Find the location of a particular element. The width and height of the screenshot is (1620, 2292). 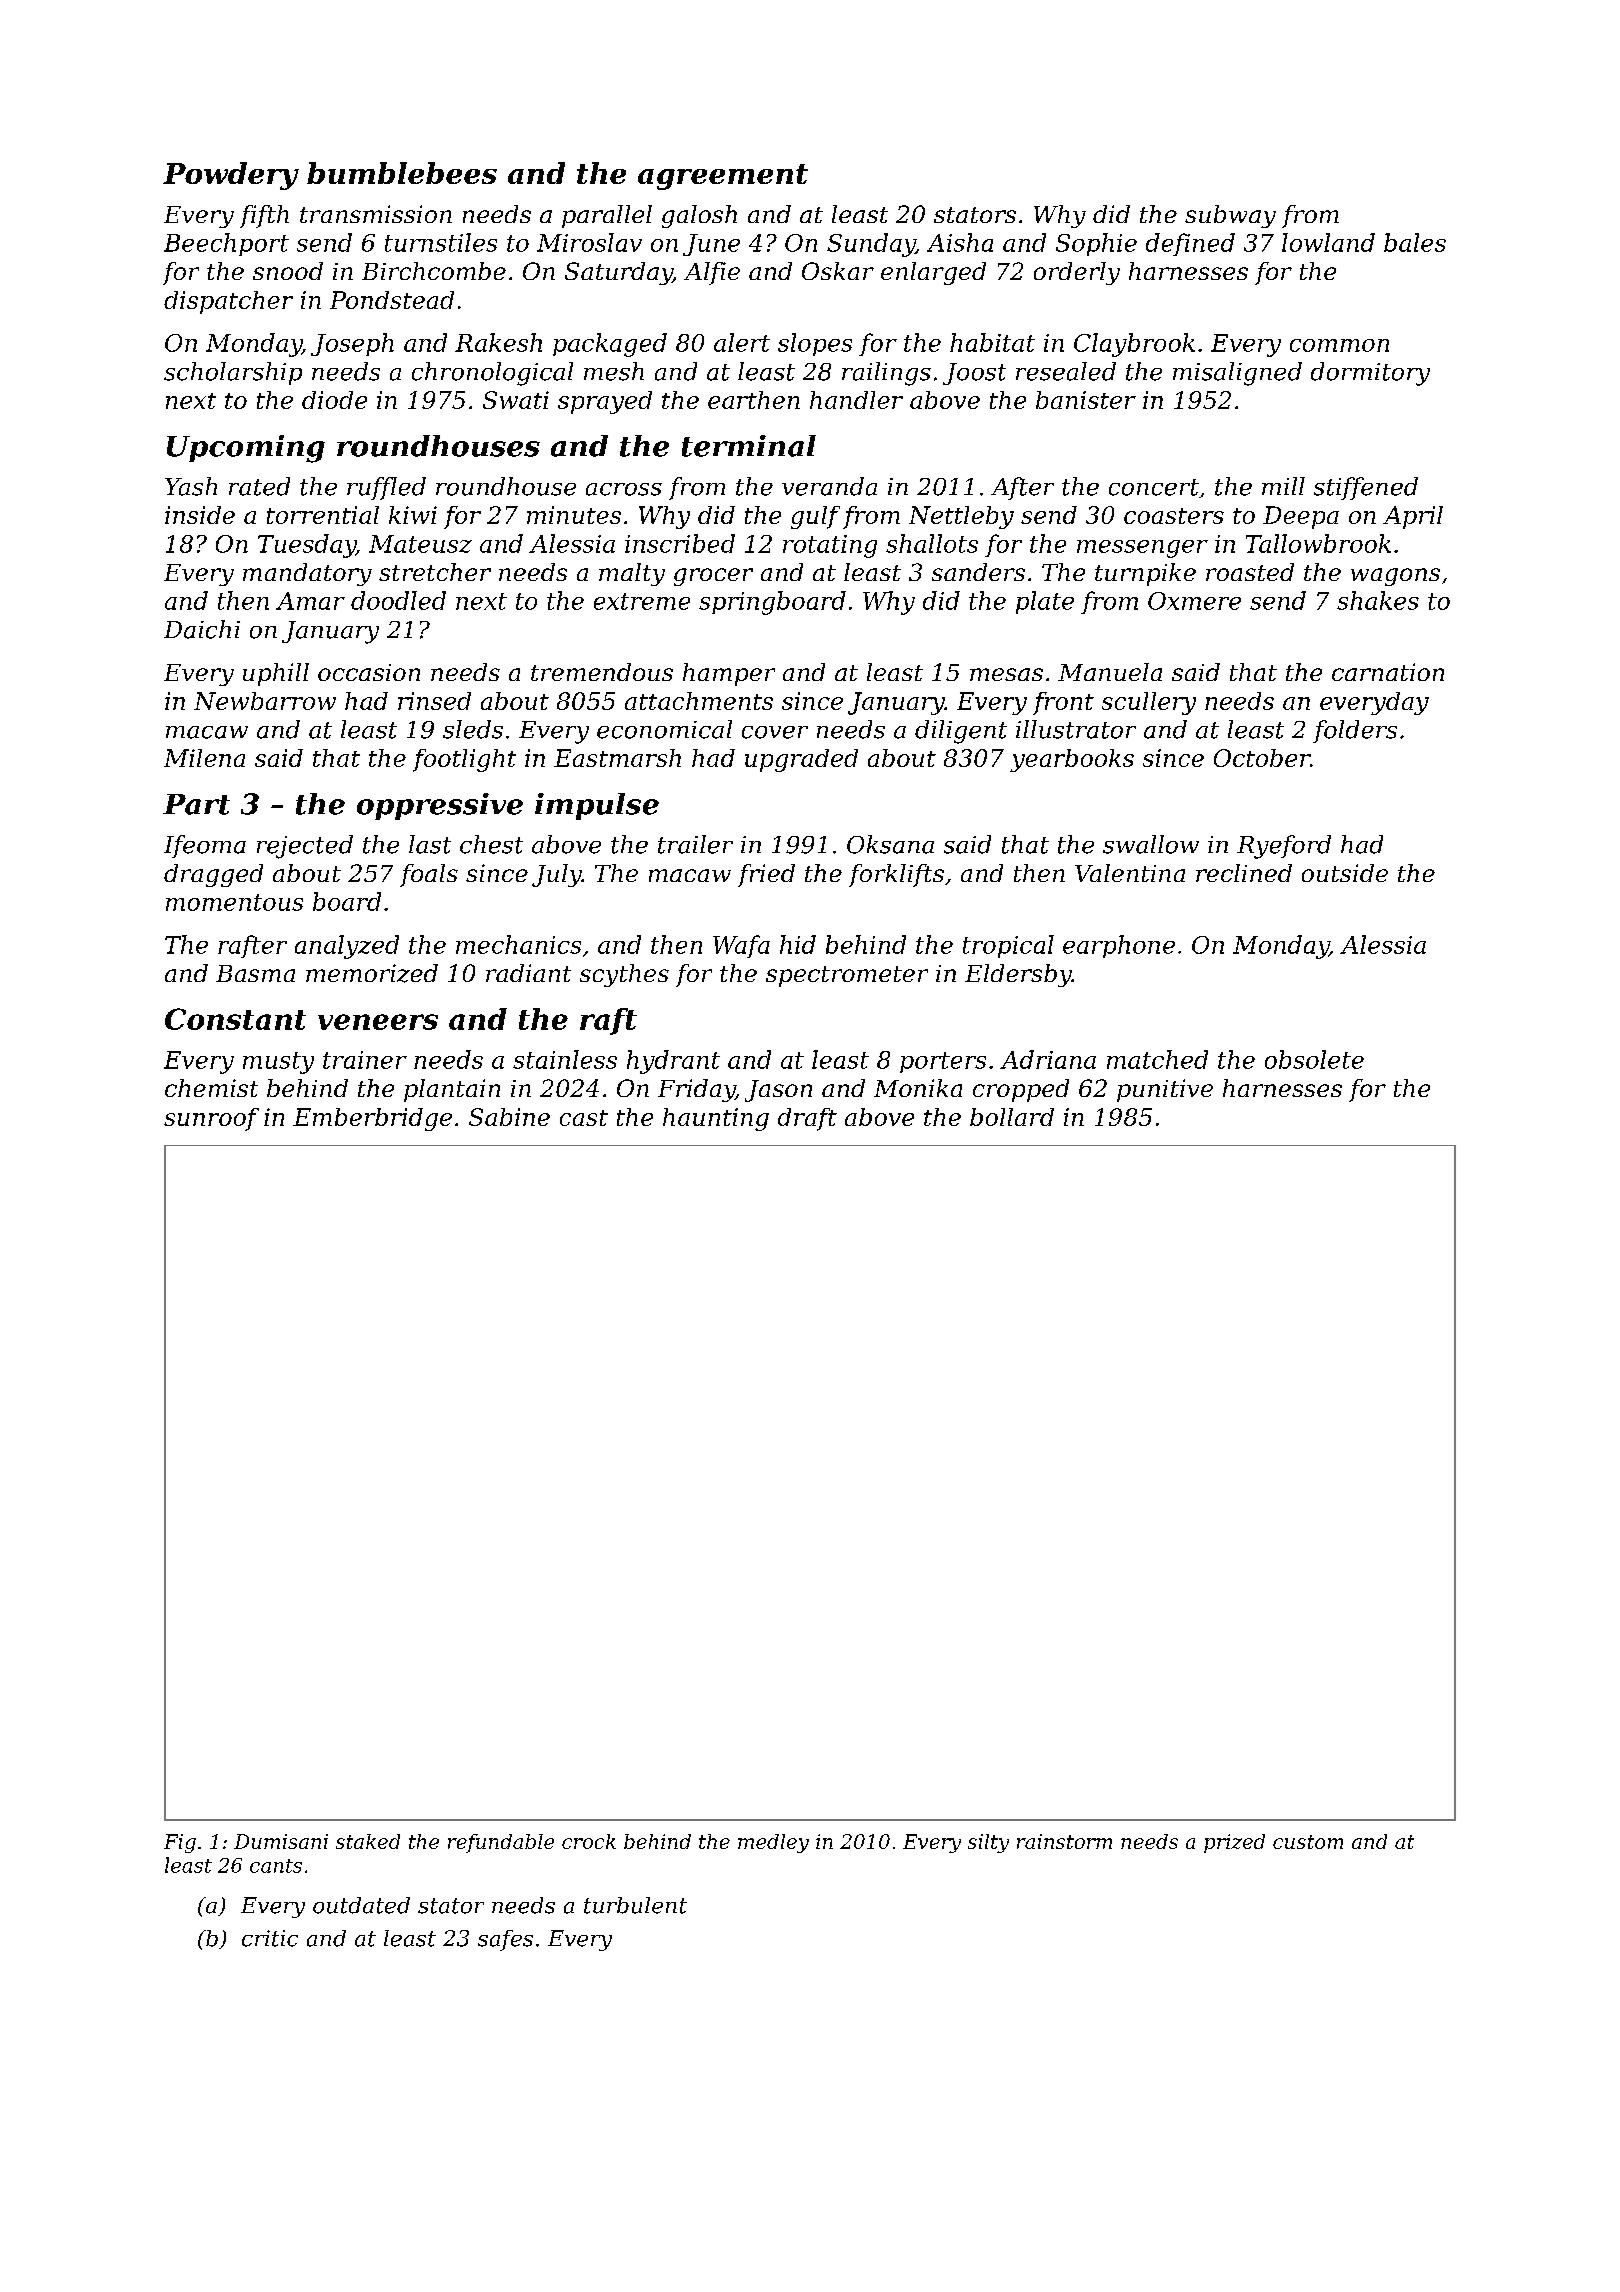

custom is located at coordinates (1308, 1842).
